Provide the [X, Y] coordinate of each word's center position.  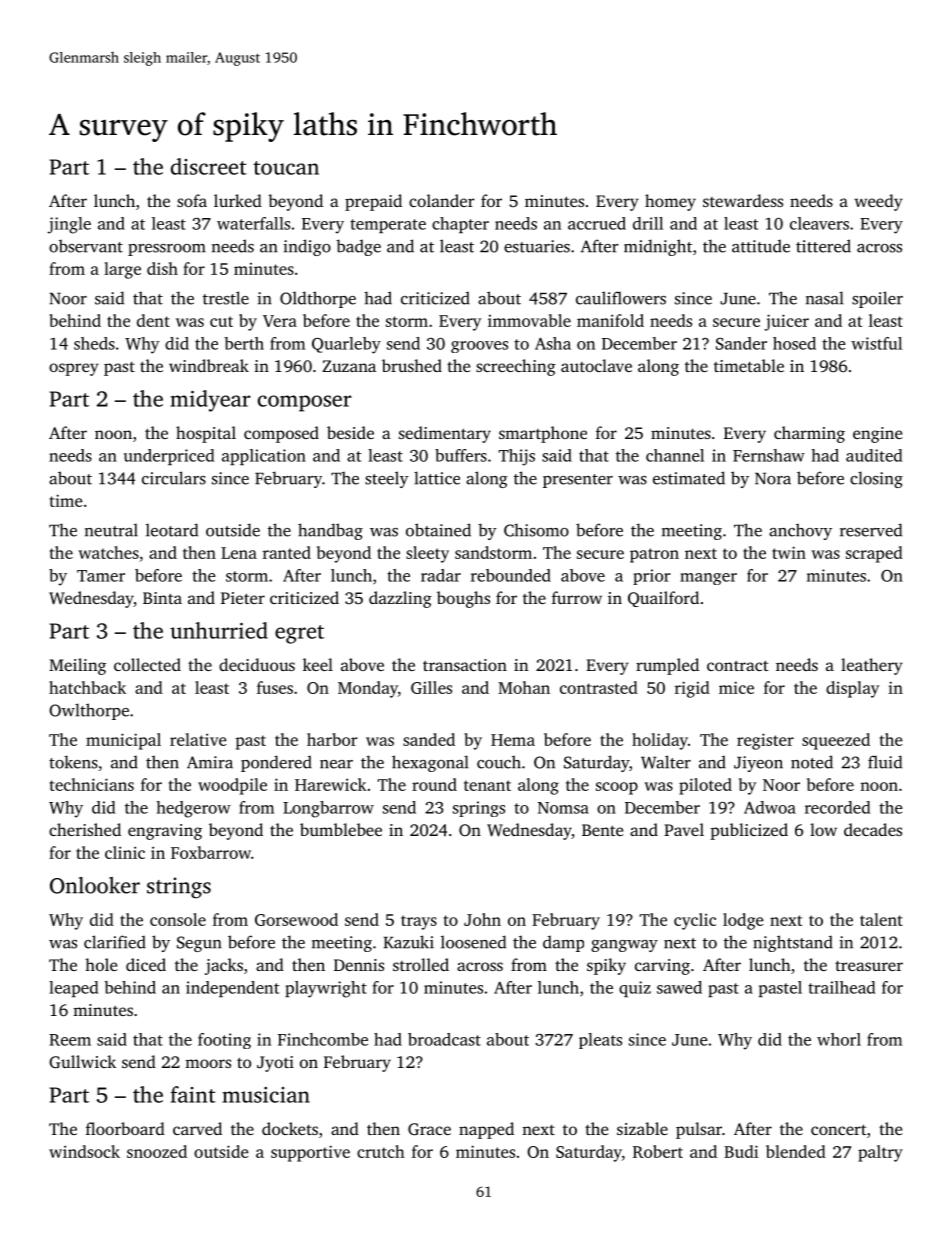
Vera [280, 321]
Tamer [101, 576]
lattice [437, 478]
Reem [70, 1040]
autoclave [596, 365]
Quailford [663, 599]
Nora [773, 479]
